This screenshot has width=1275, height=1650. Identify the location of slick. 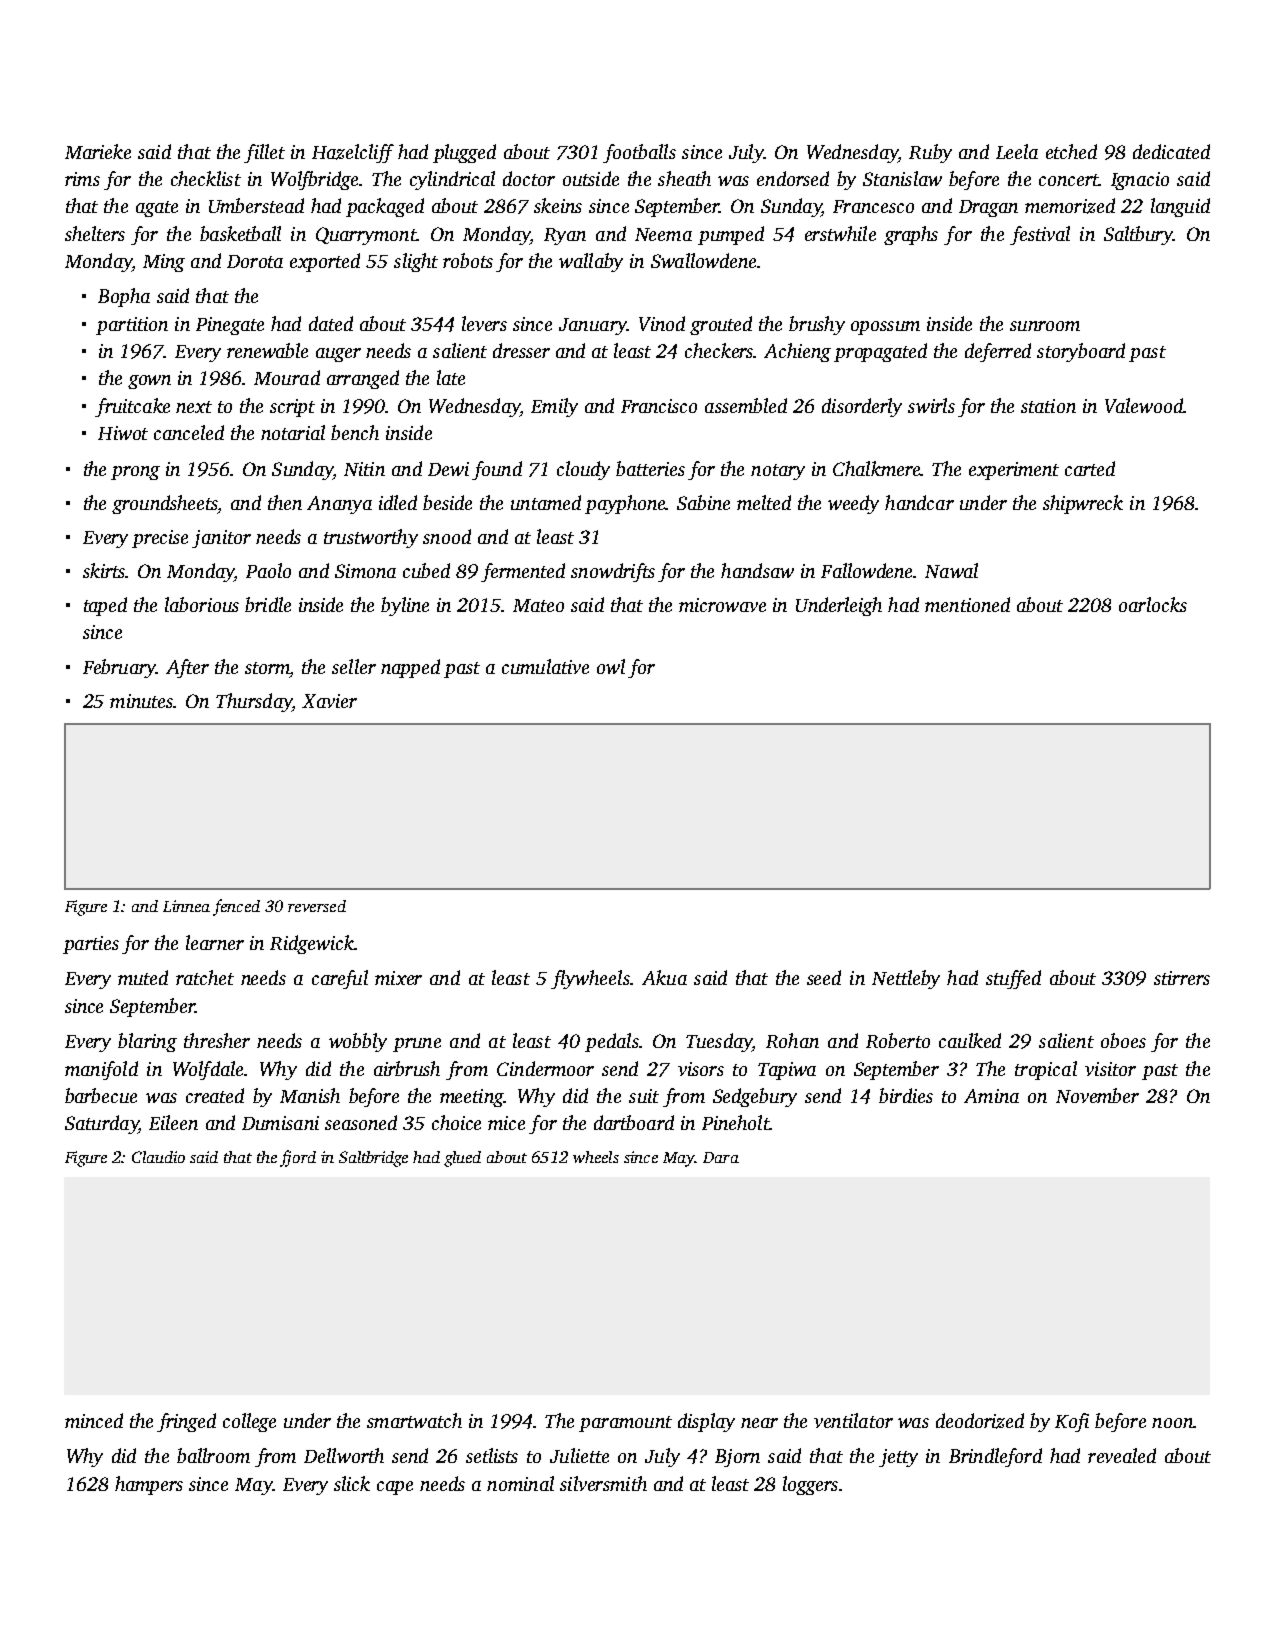
(352, 1483).
